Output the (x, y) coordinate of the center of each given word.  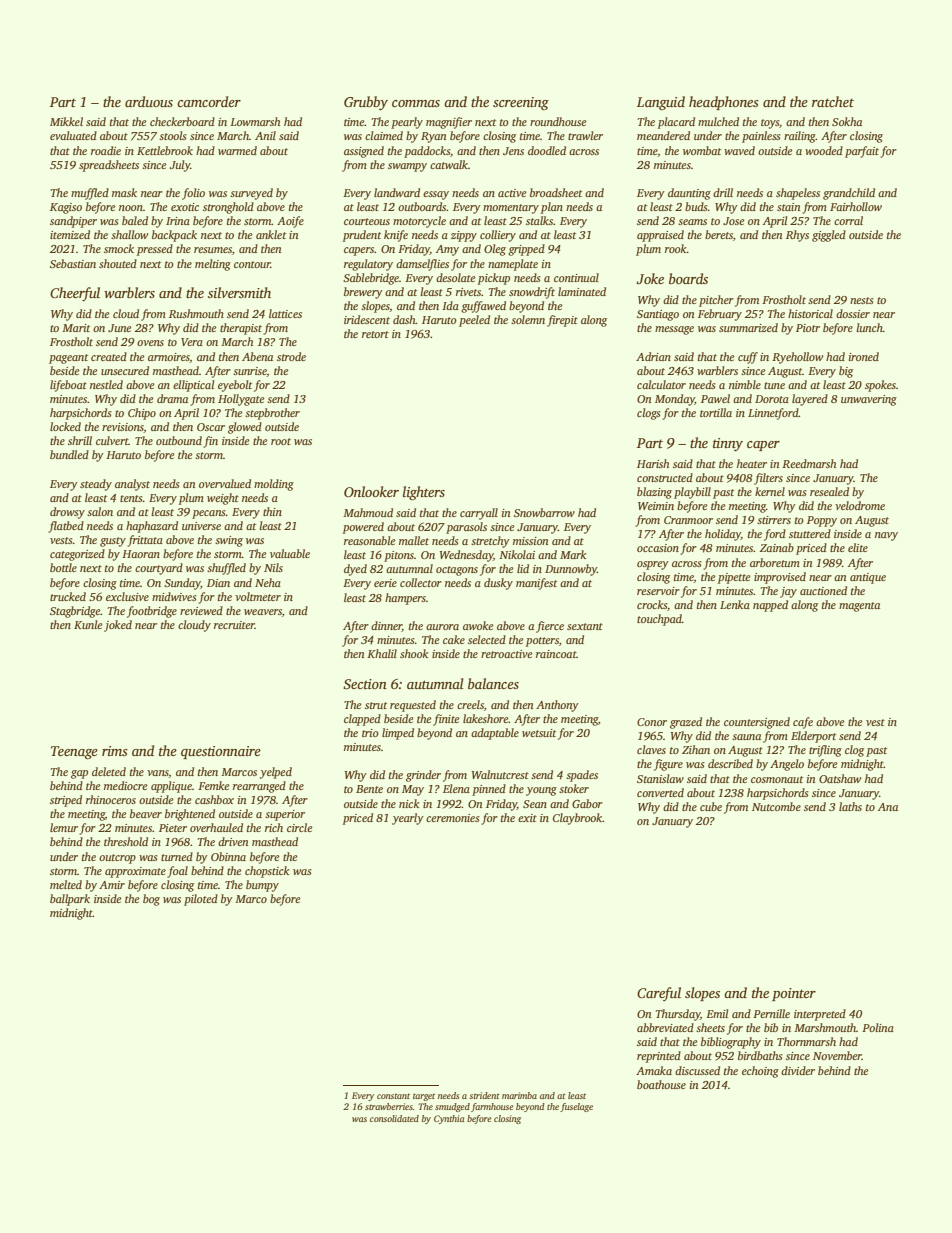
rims (115, 751)
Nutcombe (776, 806)
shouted (118, 263)
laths (850, 806)
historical (810, 313)
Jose (733, 221)
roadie (106, 150)
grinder (423, 776)
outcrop (117, 859)
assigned (364, 152)
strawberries (389, 1106)
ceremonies (453, 818)
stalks (539, 220)
